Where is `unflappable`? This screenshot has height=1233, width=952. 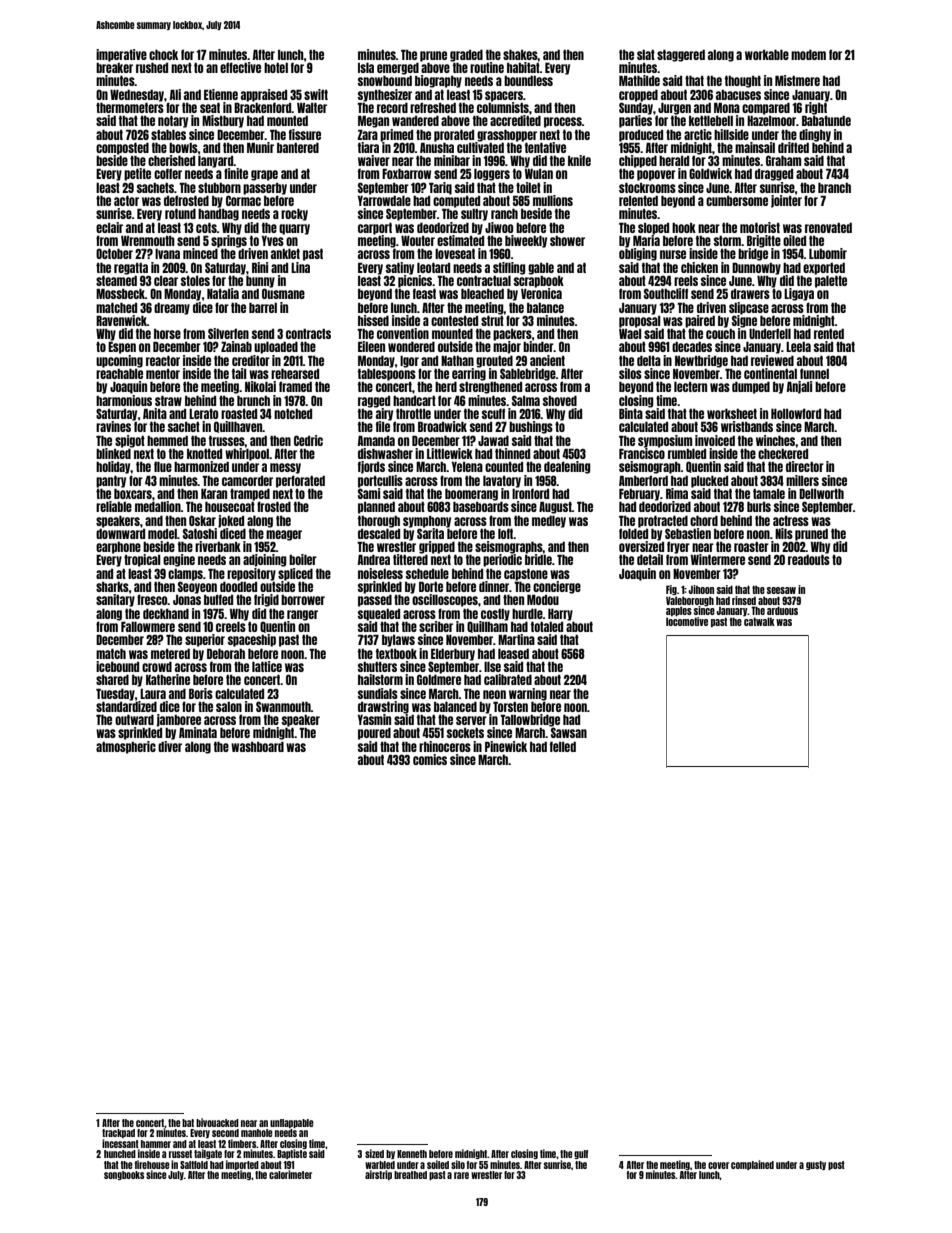
unflappable is located at coordinates (292, 1123).
